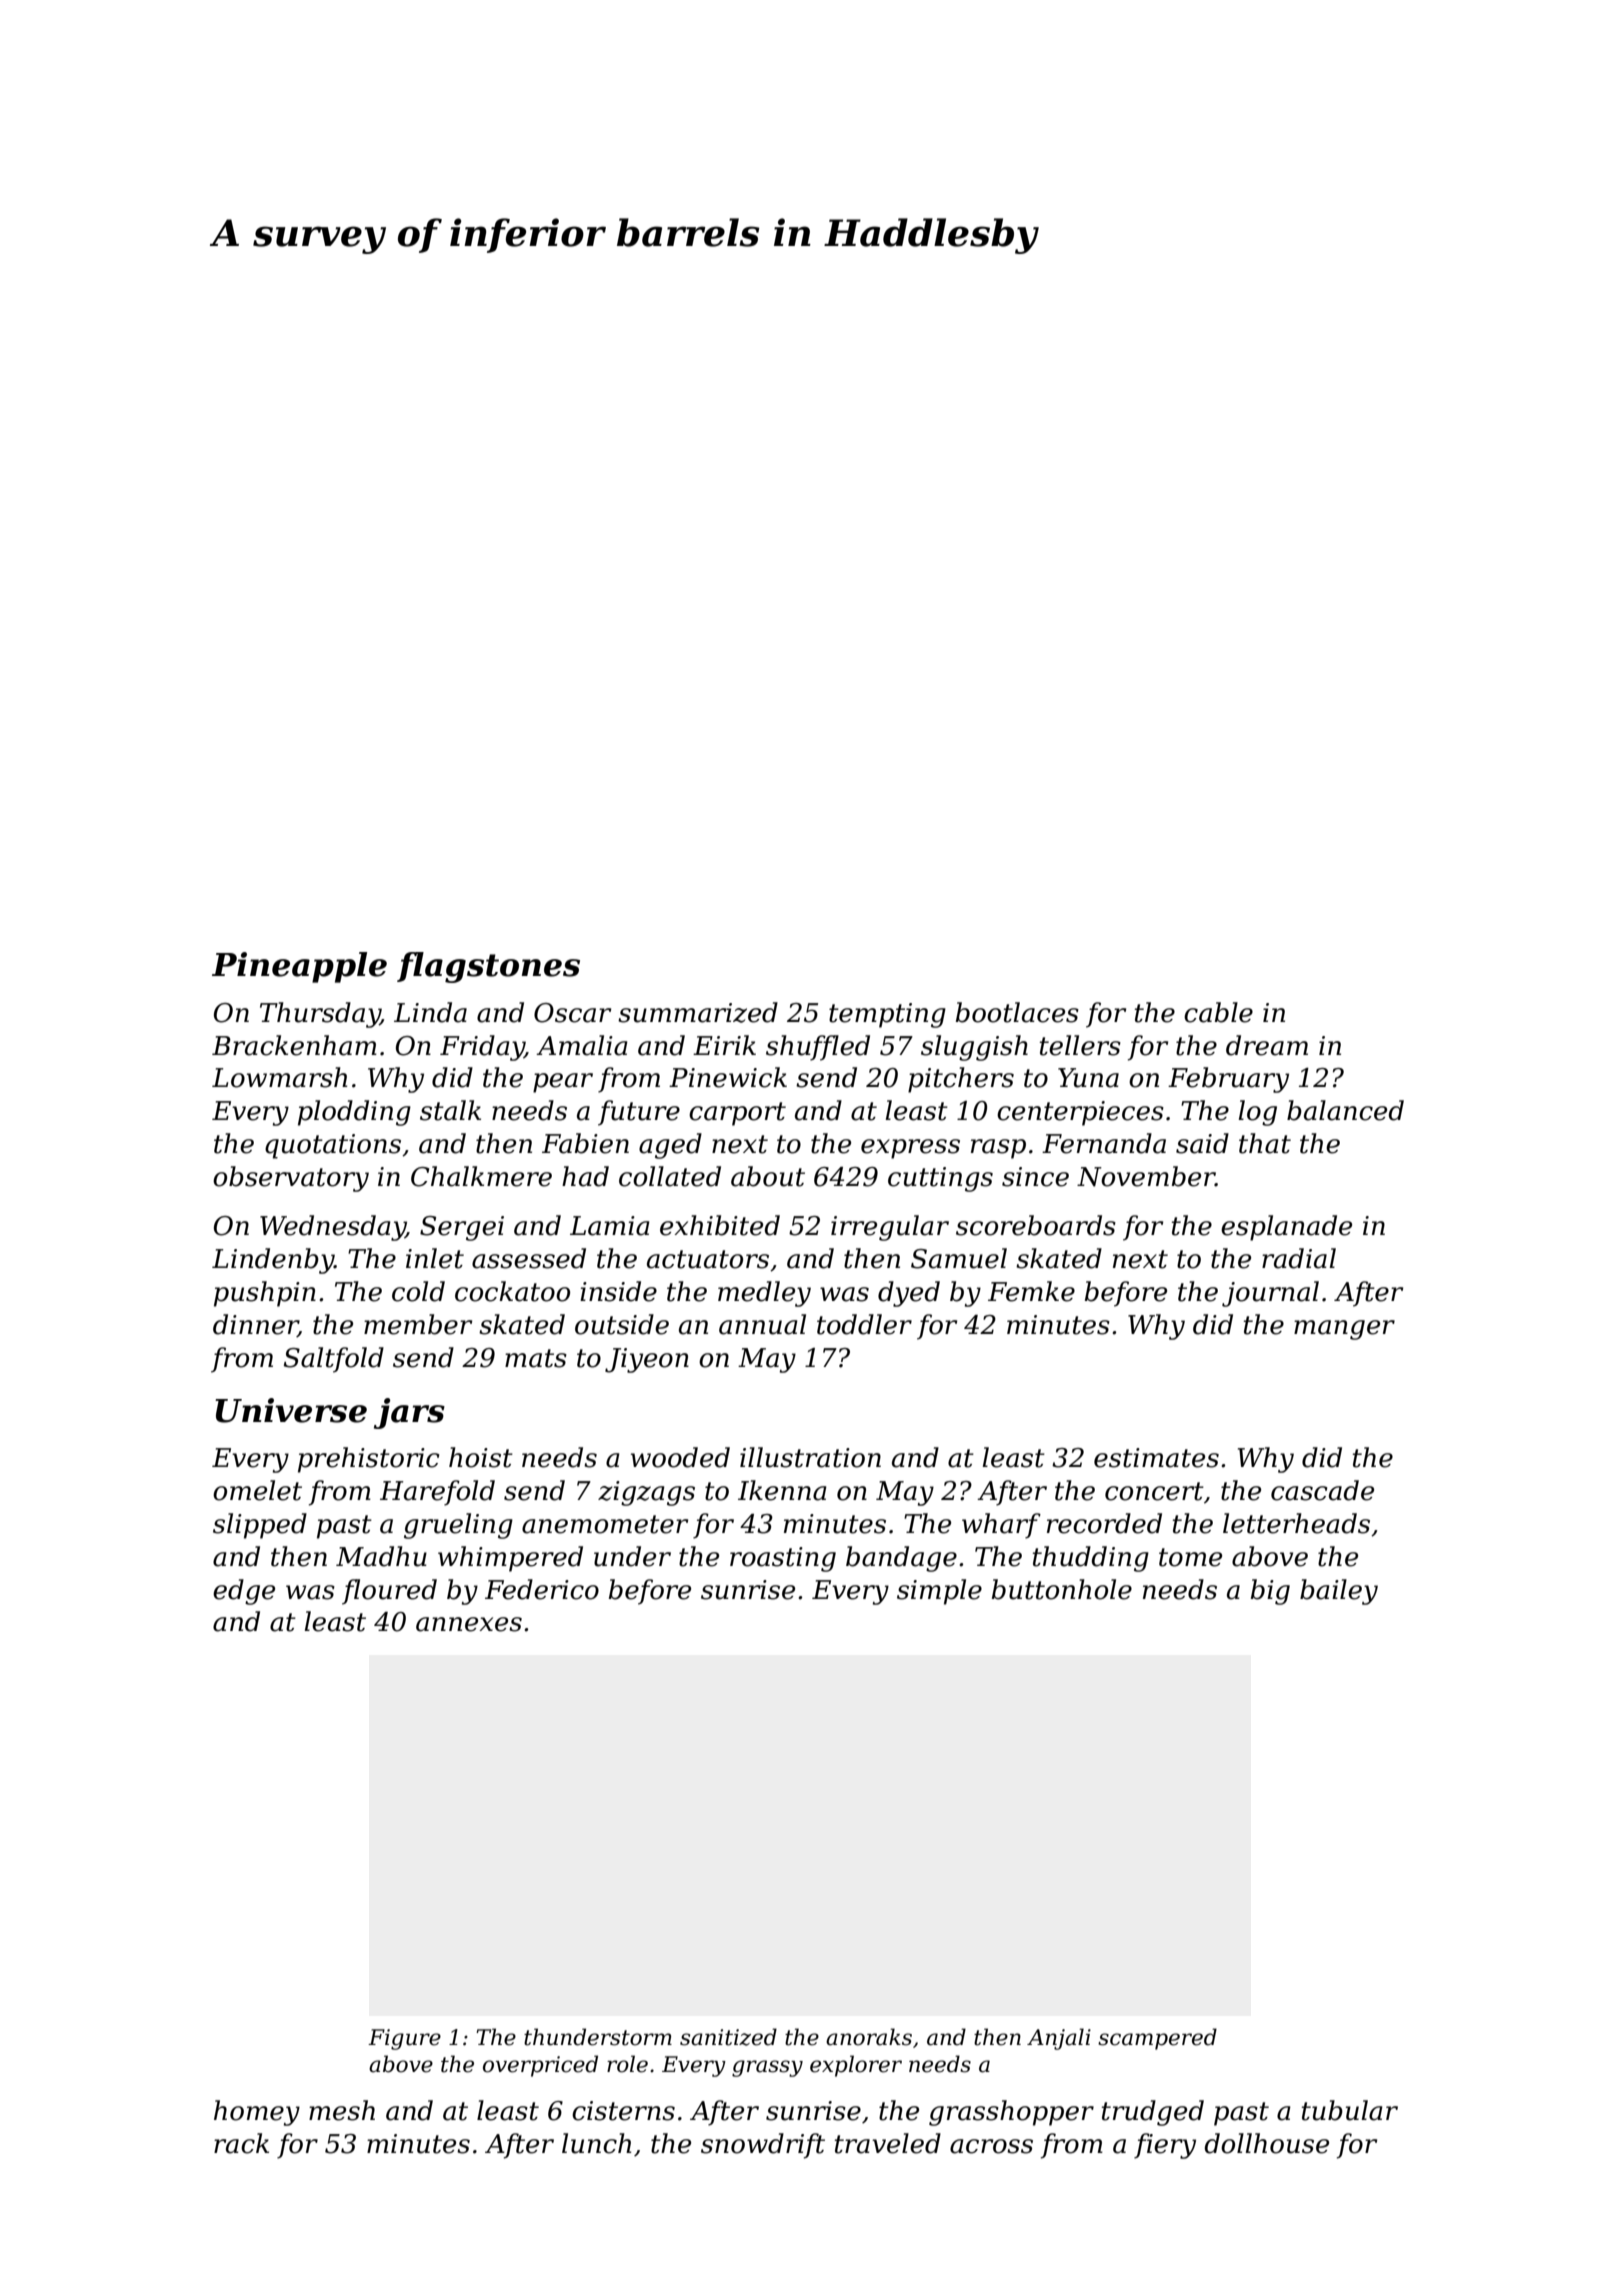 The height and width of the image is (2292, 1620). Describe the element at coordinates (708, 1259) in the image. I see `actuators` at that location.
